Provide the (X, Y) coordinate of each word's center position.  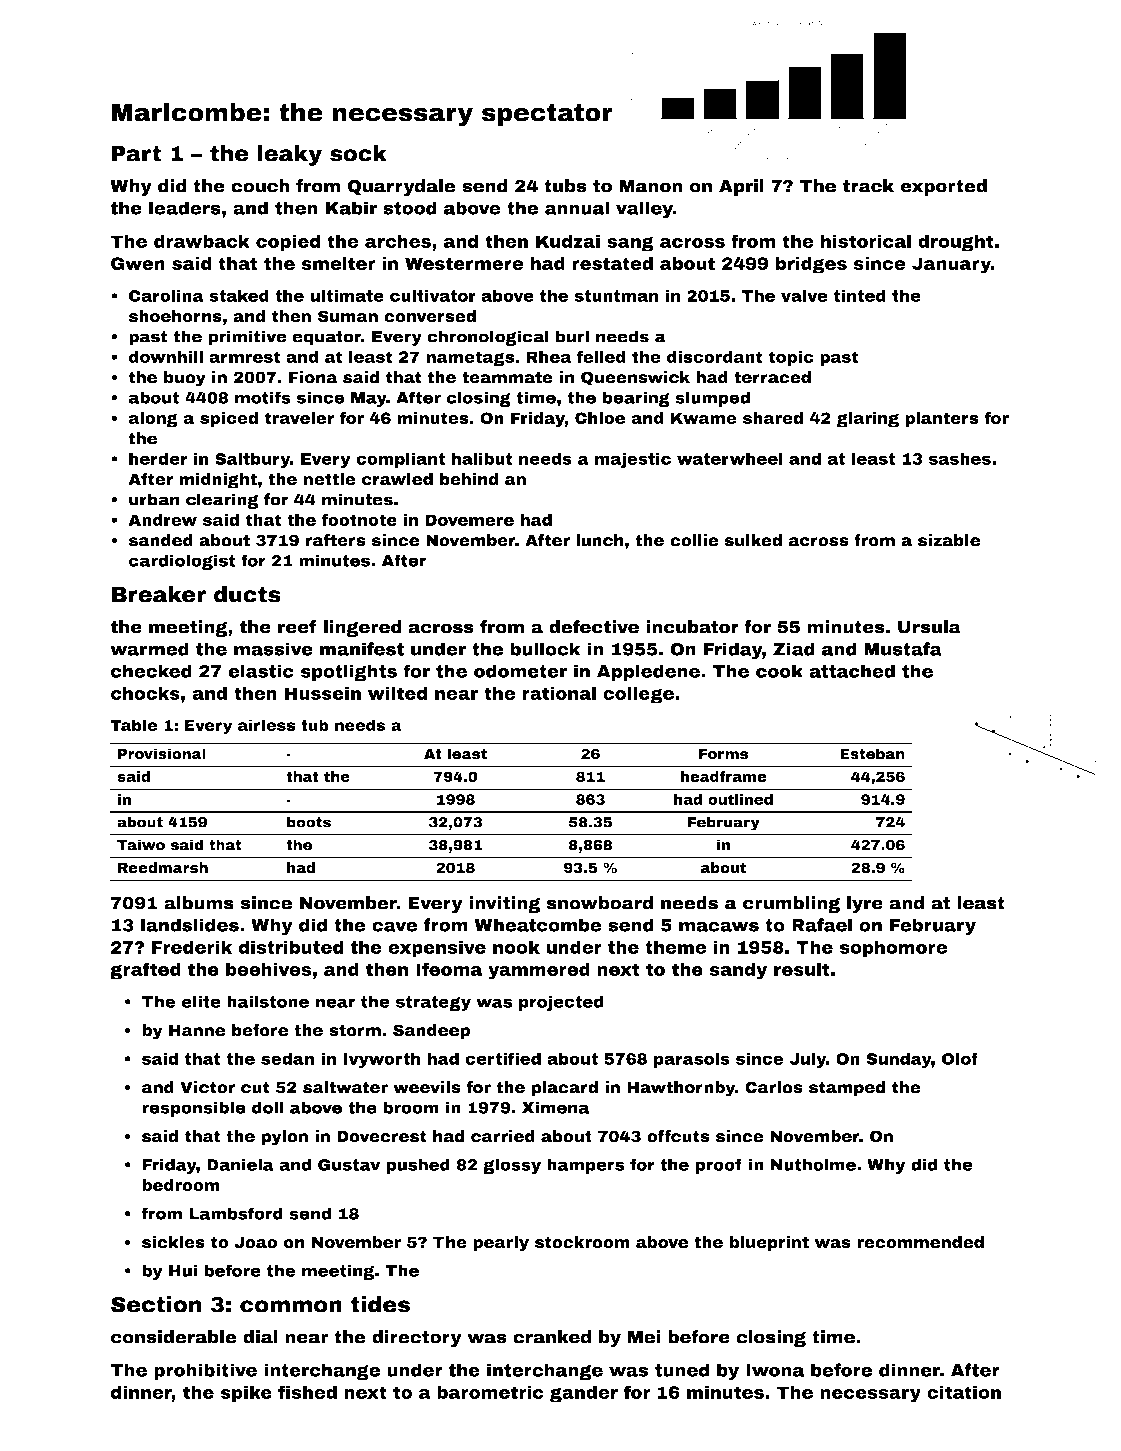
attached (852, 671)
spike (246, 1394)
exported (943, 187)
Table (133, 725)
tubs (565, 186)
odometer (520, 671)
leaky (289, 155)
